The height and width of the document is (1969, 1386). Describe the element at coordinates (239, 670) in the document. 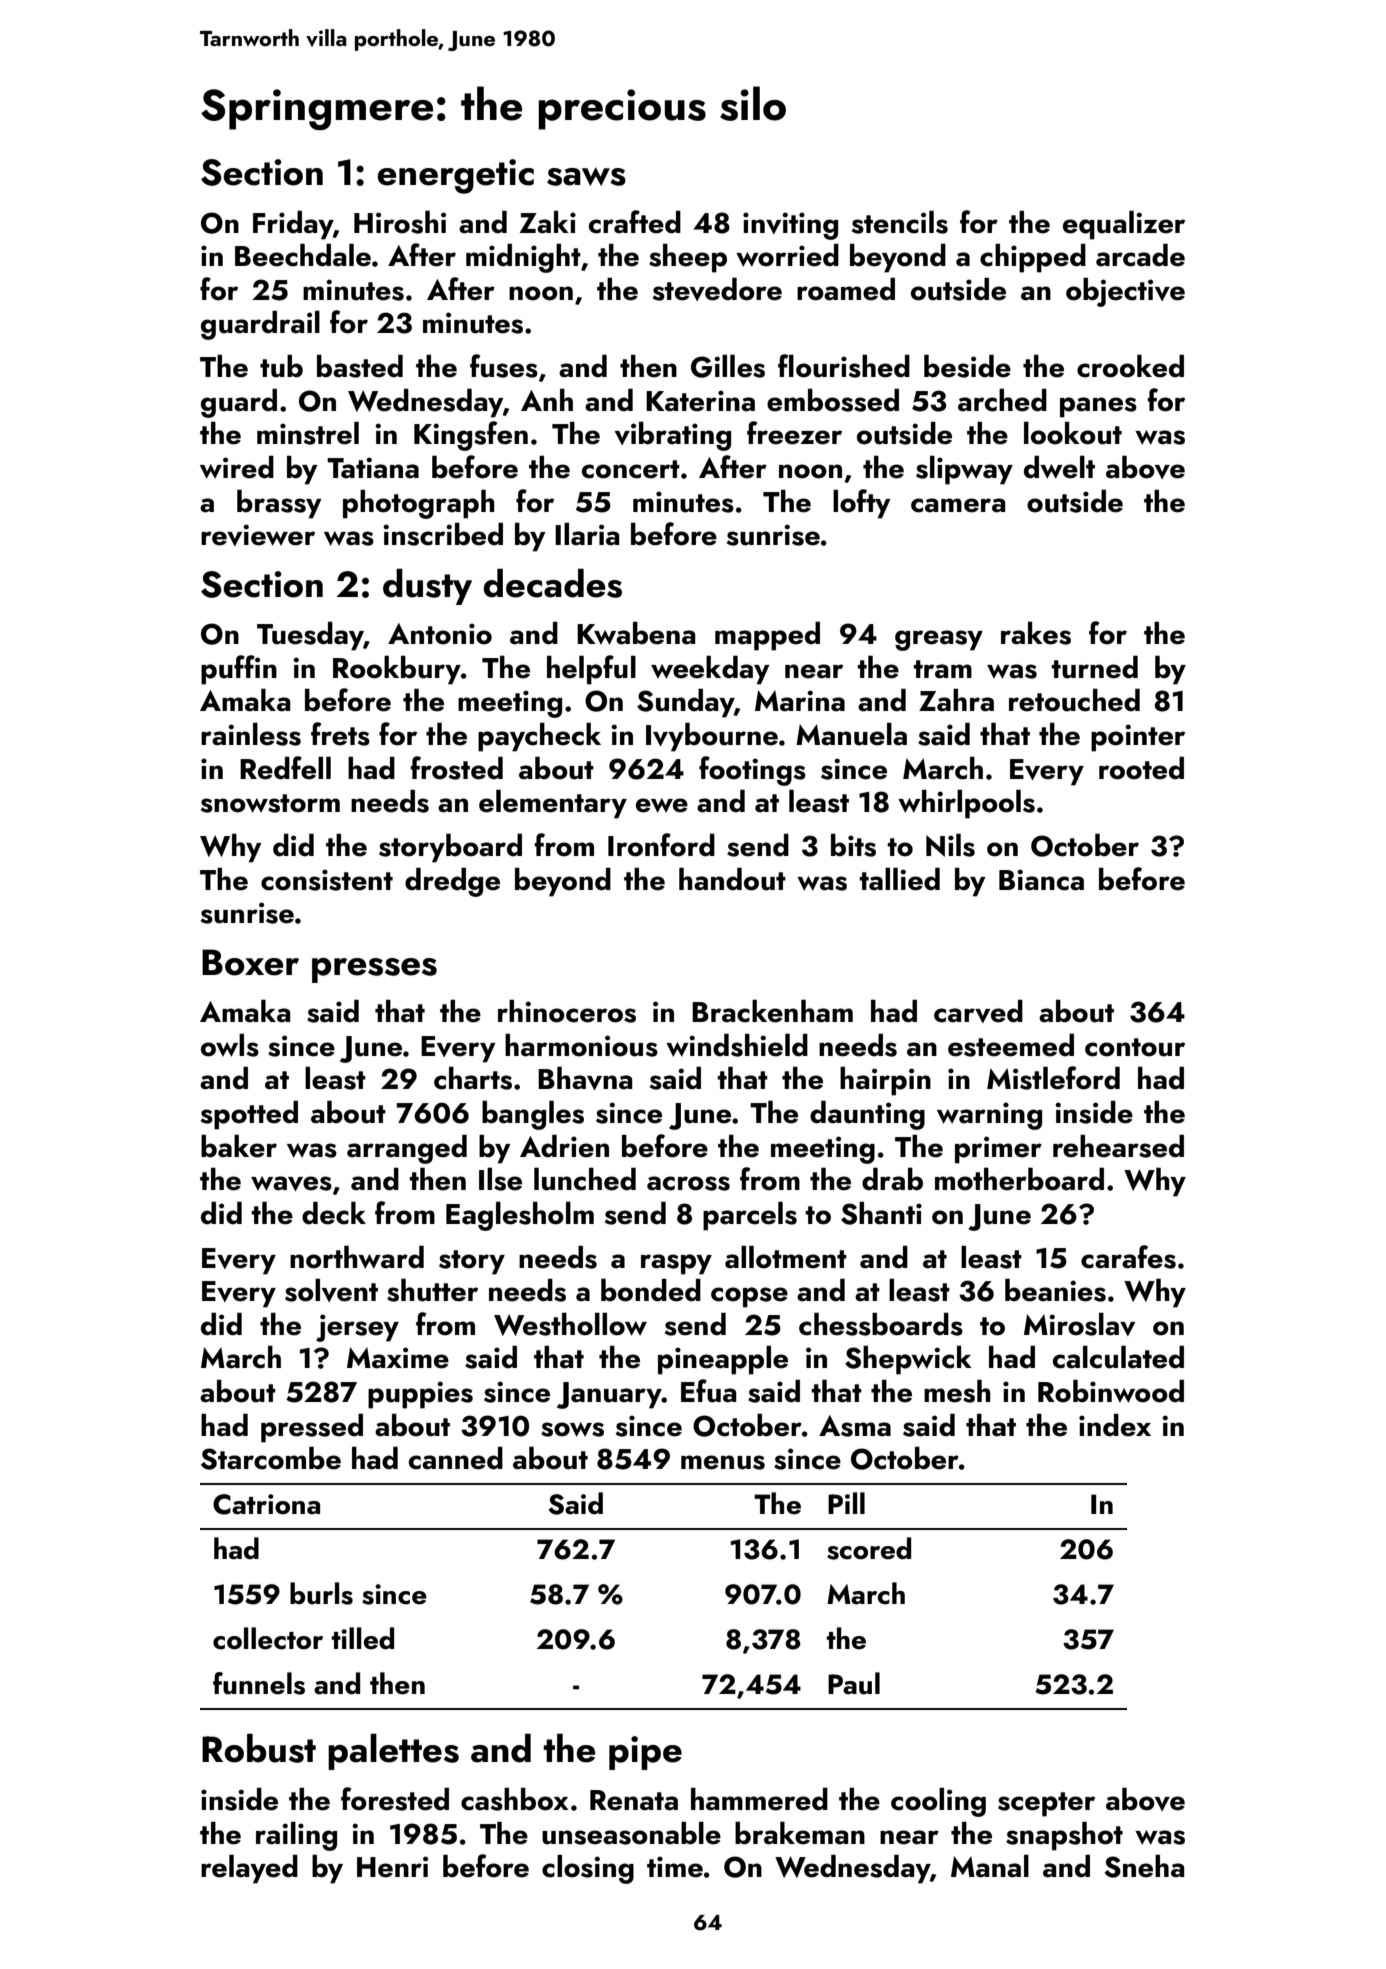

I see `puffin` at that location.
